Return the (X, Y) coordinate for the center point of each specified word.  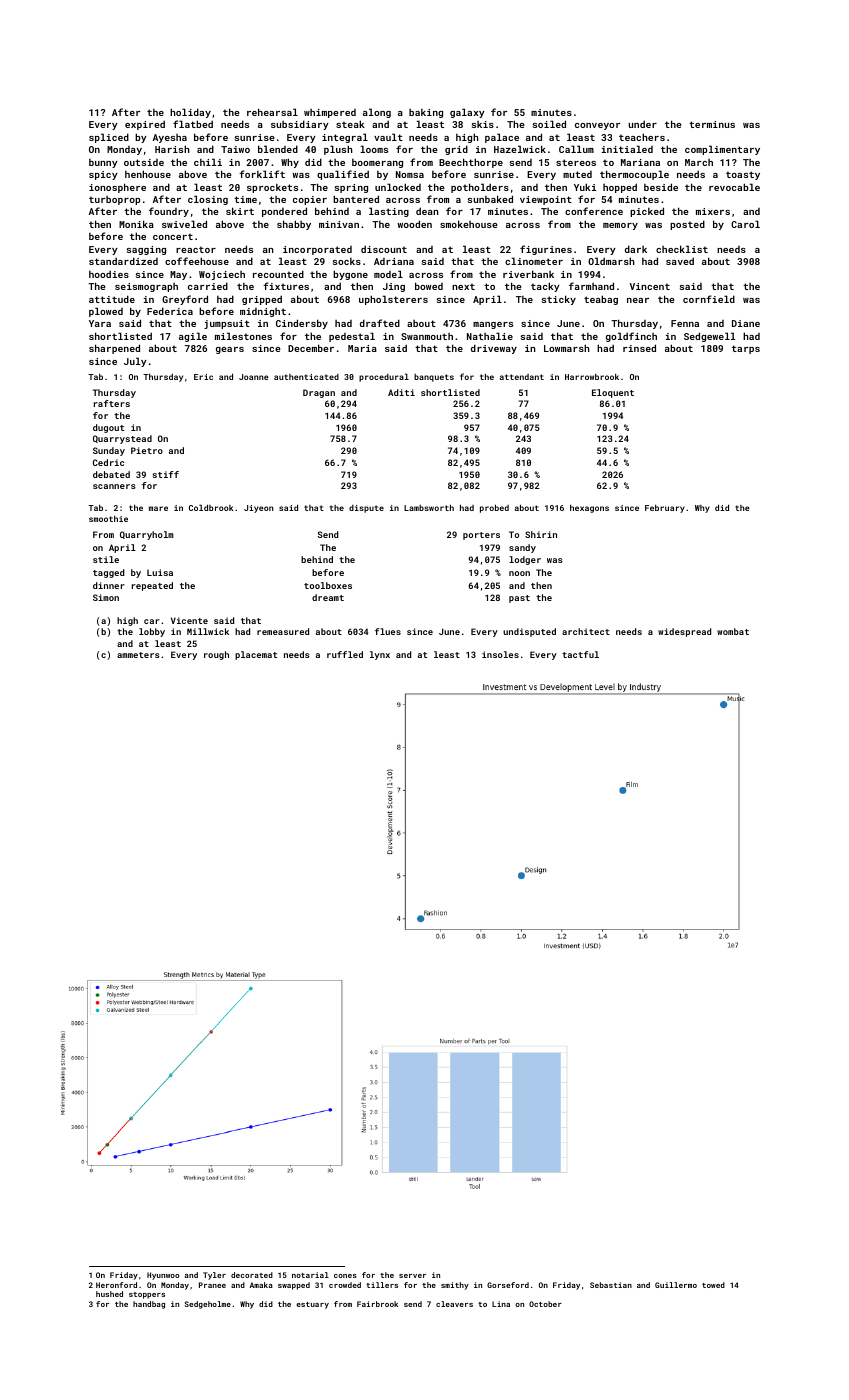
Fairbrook (377, 1304)
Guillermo (676, 1285)
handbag (149, 1305)
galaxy (467, 113)
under (642, 124)
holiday (190, 113)
